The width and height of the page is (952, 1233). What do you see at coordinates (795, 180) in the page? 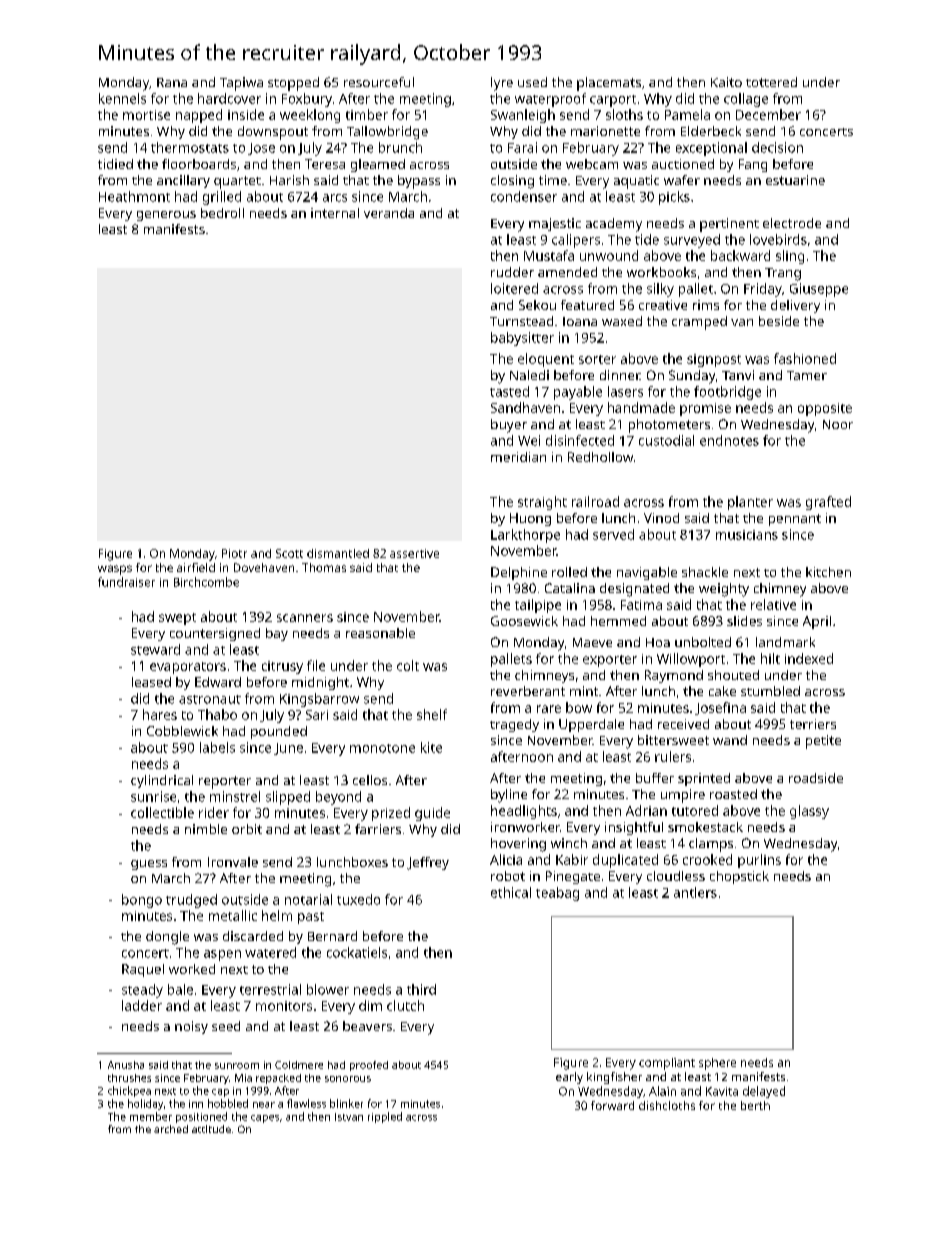
I see `estuarine` at bounding box center [795, 180].
